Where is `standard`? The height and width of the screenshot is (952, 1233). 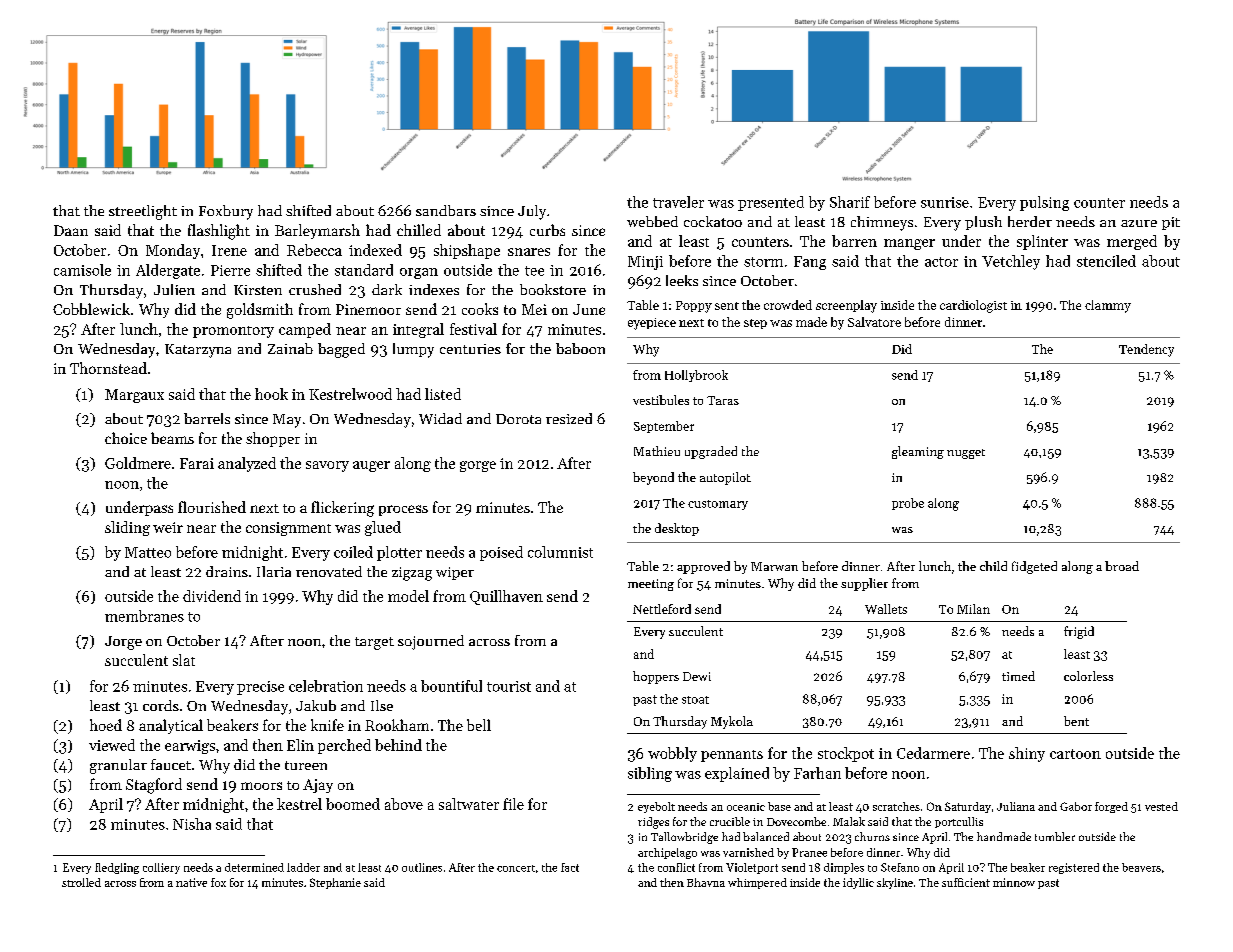 standard is located at coordinates (364, 270).
